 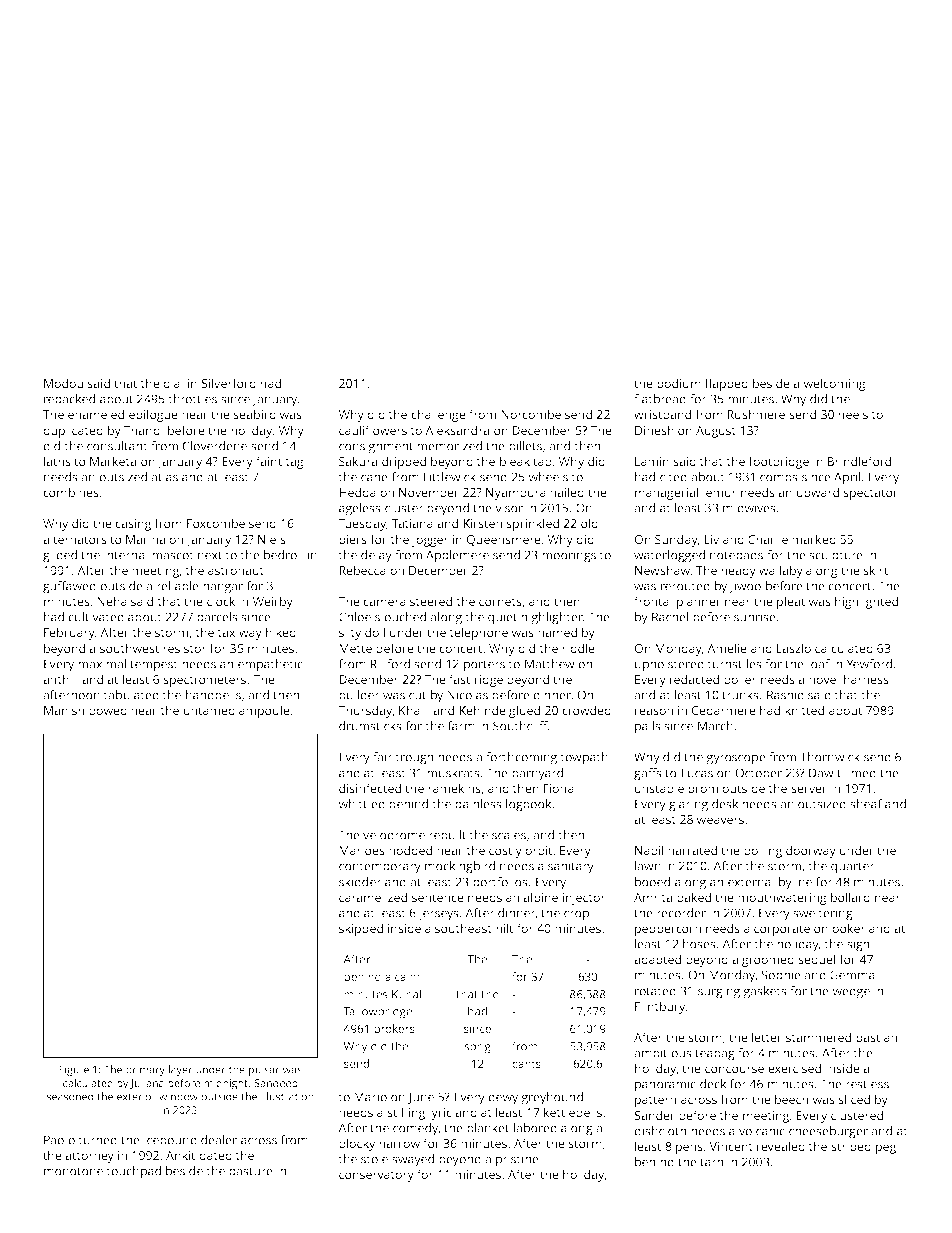 I want to click on dial, so click(x=173, y=383).
